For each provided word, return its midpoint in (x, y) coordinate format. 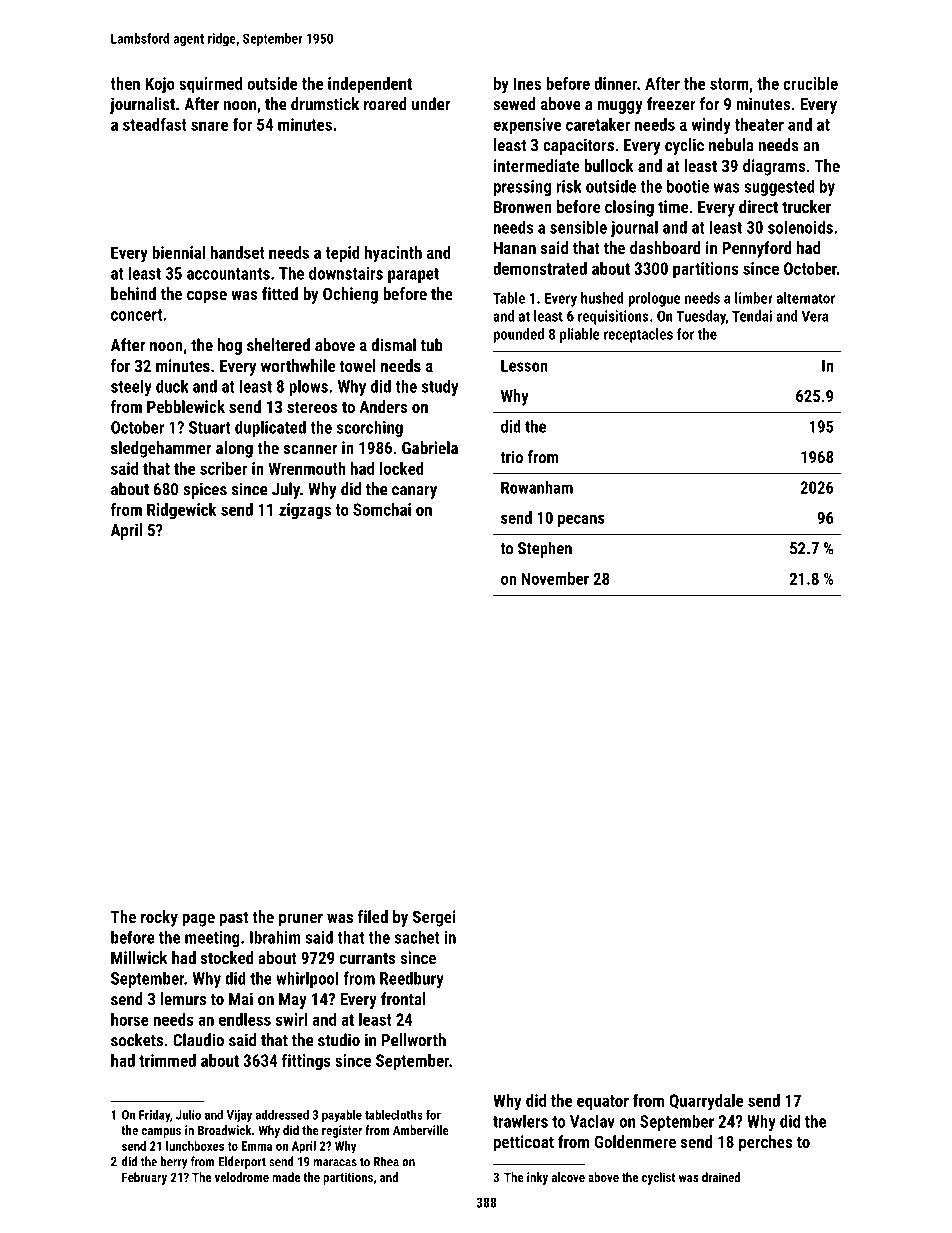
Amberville (421, 1130)
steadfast (155, 124)
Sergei (434, 918)
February (144, 1178)
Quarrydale (706, 1102)
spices (205, 490)
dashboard (665, 247)
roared (385, 104)
